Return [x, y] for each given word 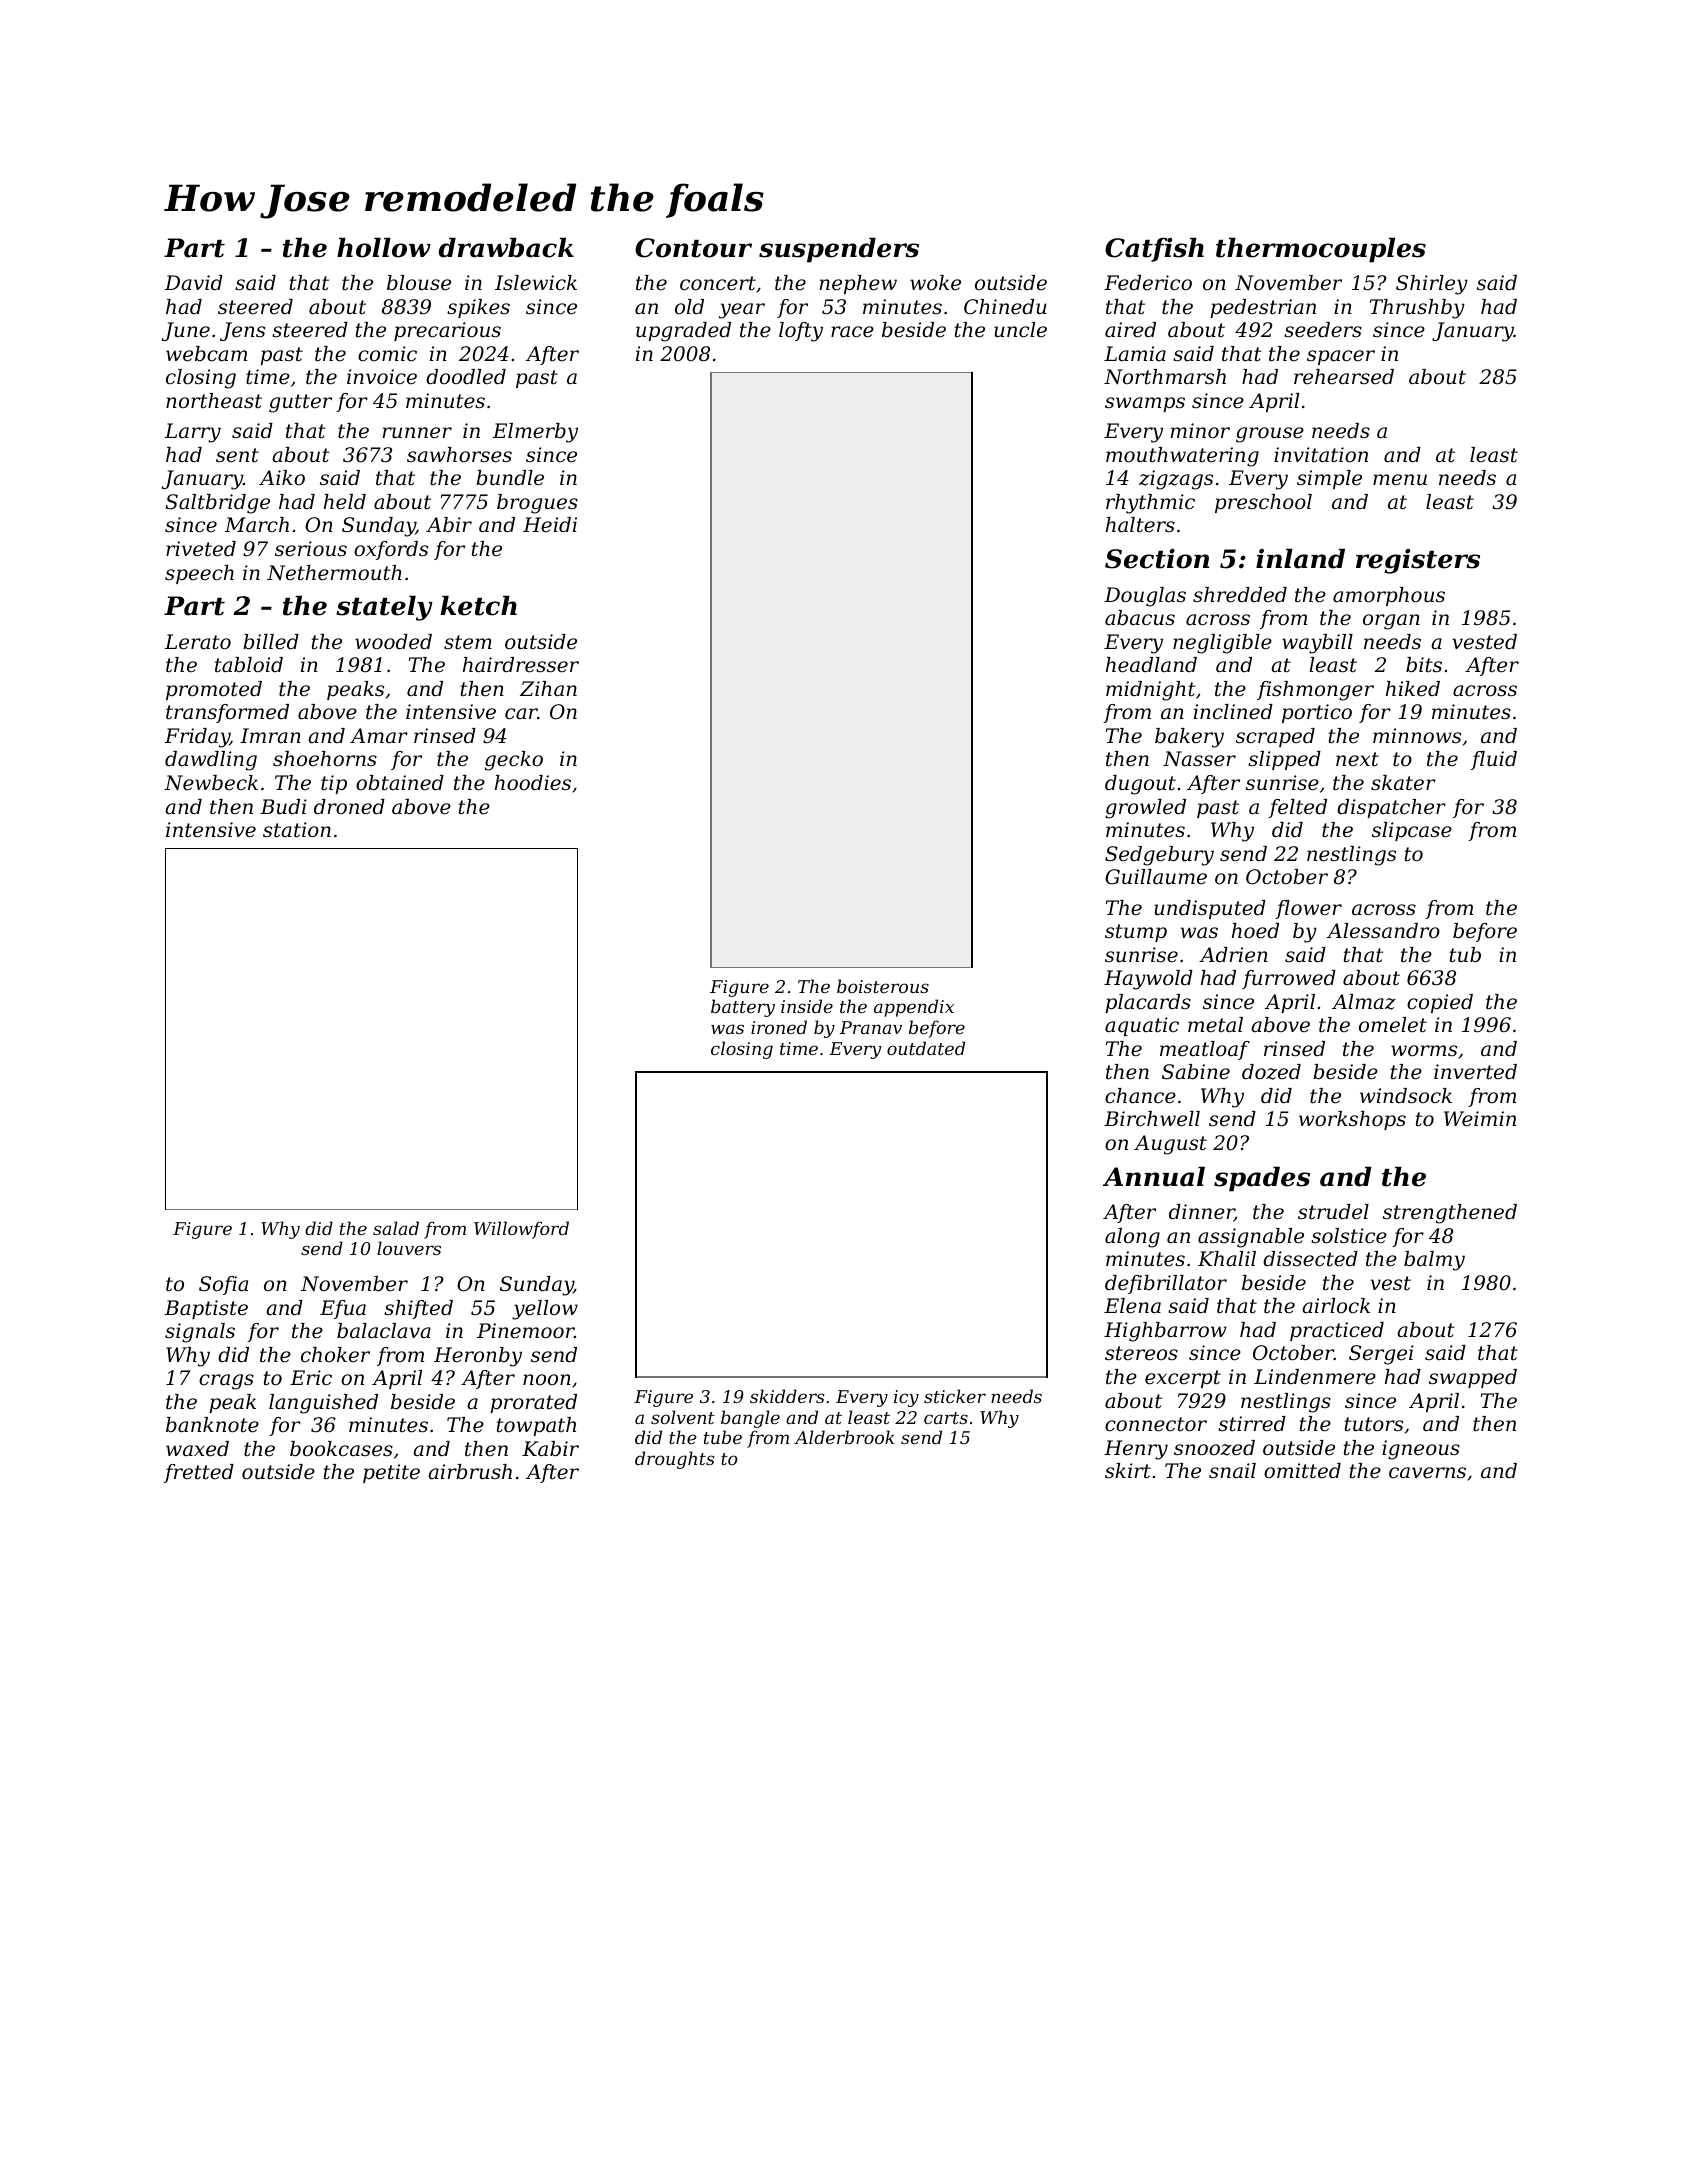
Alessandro [1383, 931]
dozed [1271, 1072]
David [194, 283]
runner [417, 433]
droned [349, 807]
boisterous [883, 986]
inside [807, 1006]
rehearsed [1344, 377]
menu [1400, 480]
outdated [926, 1048]
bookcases [341, 1449]
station [297, 830]
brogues [537, 504]
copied [1440, 1003]
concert [718, 283]
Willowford [521, 1230]
